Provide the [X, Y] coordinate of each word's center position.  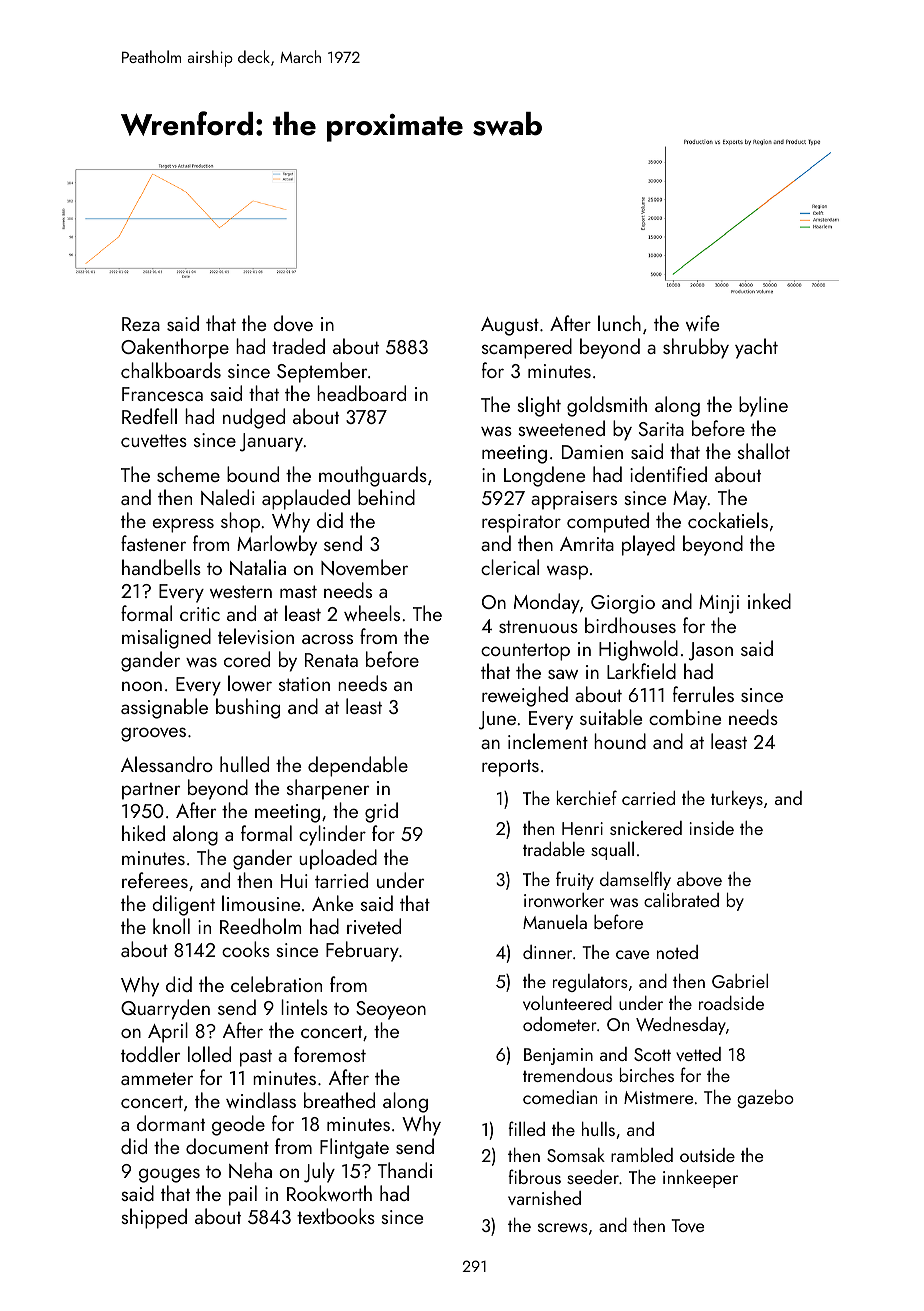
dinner [547, 952]
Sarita [661, 429]
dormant [171, 1123]
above [699, 879]
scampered [527, 348]
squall [612, 851]
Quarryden [165, 1009]
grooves [153, 734]
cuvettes [154, 440]
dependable [358, 766]
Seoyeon [391, 1010]
